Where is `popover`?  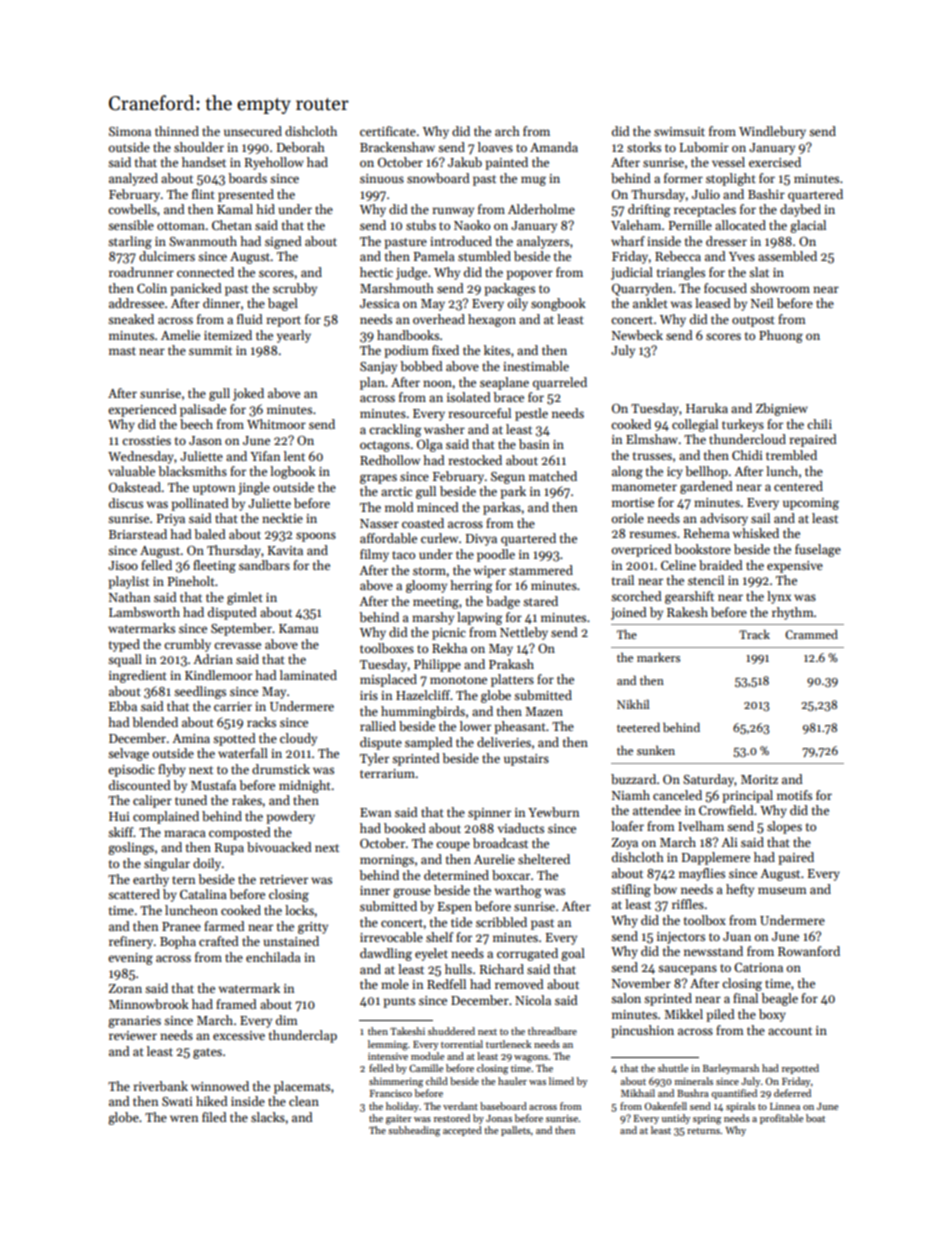 popover is located at coordinates (529, 275).
